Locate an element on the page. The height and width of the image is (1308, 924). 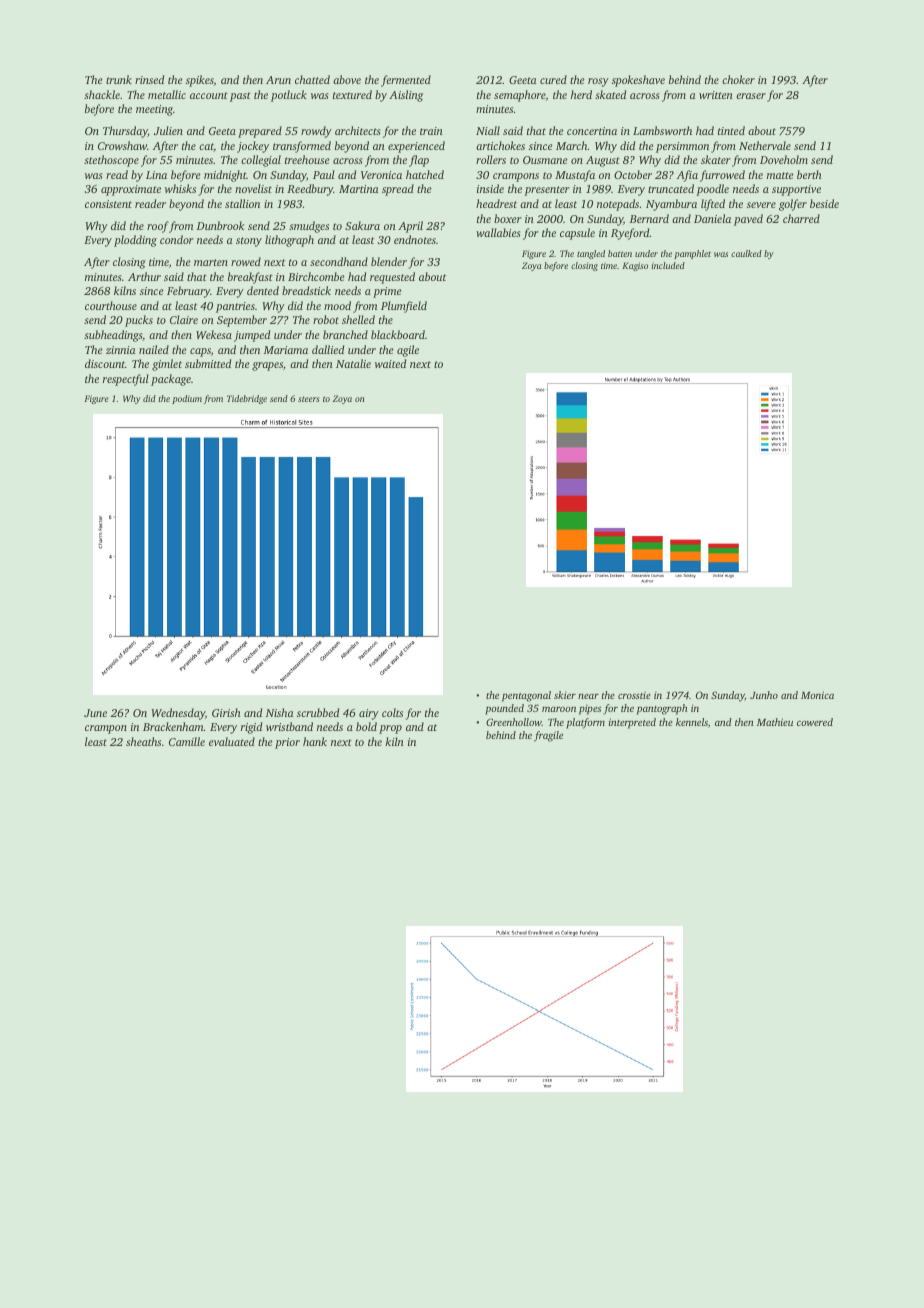
Tidebridge is located at coordinates (247, 399).
